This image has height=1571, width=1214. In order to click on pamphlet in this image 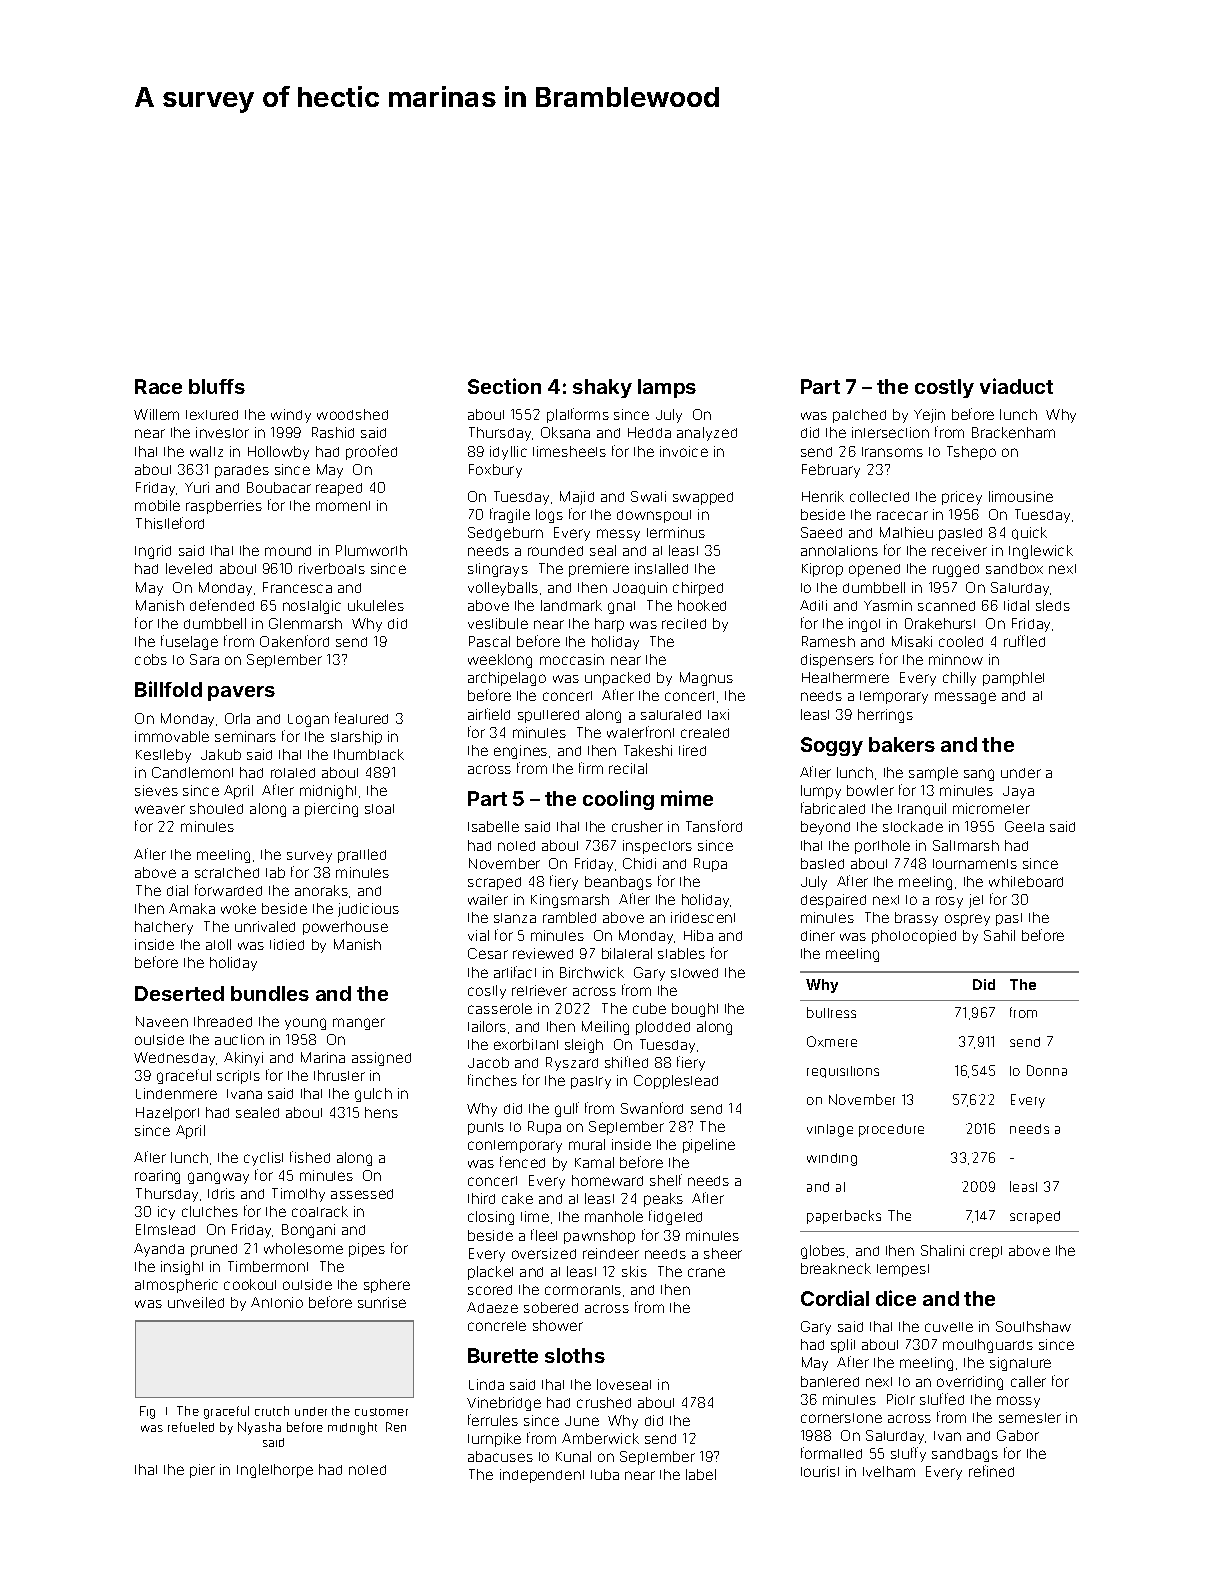, I will do `click(1013, 679)`.
